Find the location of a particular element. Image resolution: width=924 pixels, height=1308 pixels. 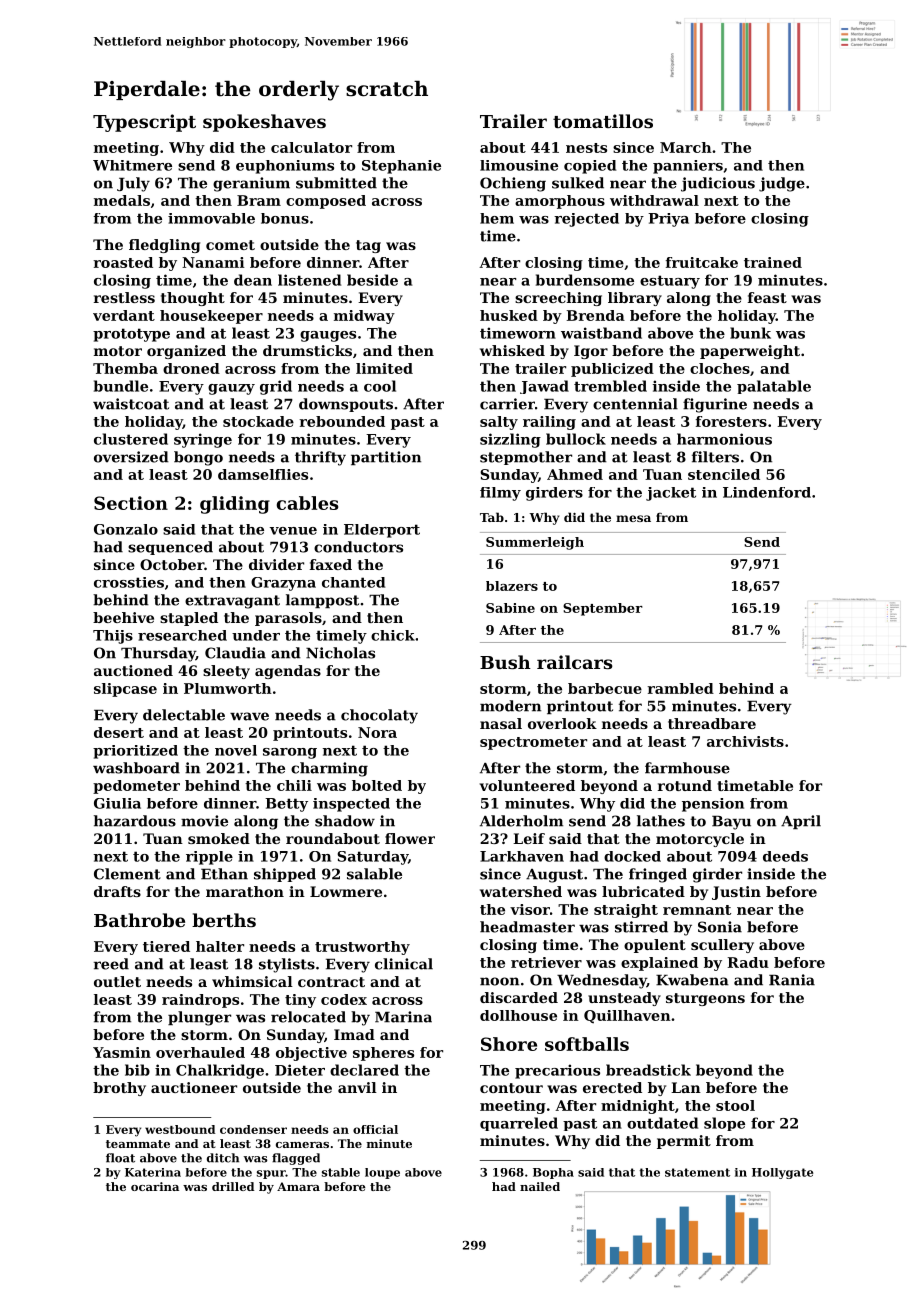

bolted is located at coordinates (377, 785).
